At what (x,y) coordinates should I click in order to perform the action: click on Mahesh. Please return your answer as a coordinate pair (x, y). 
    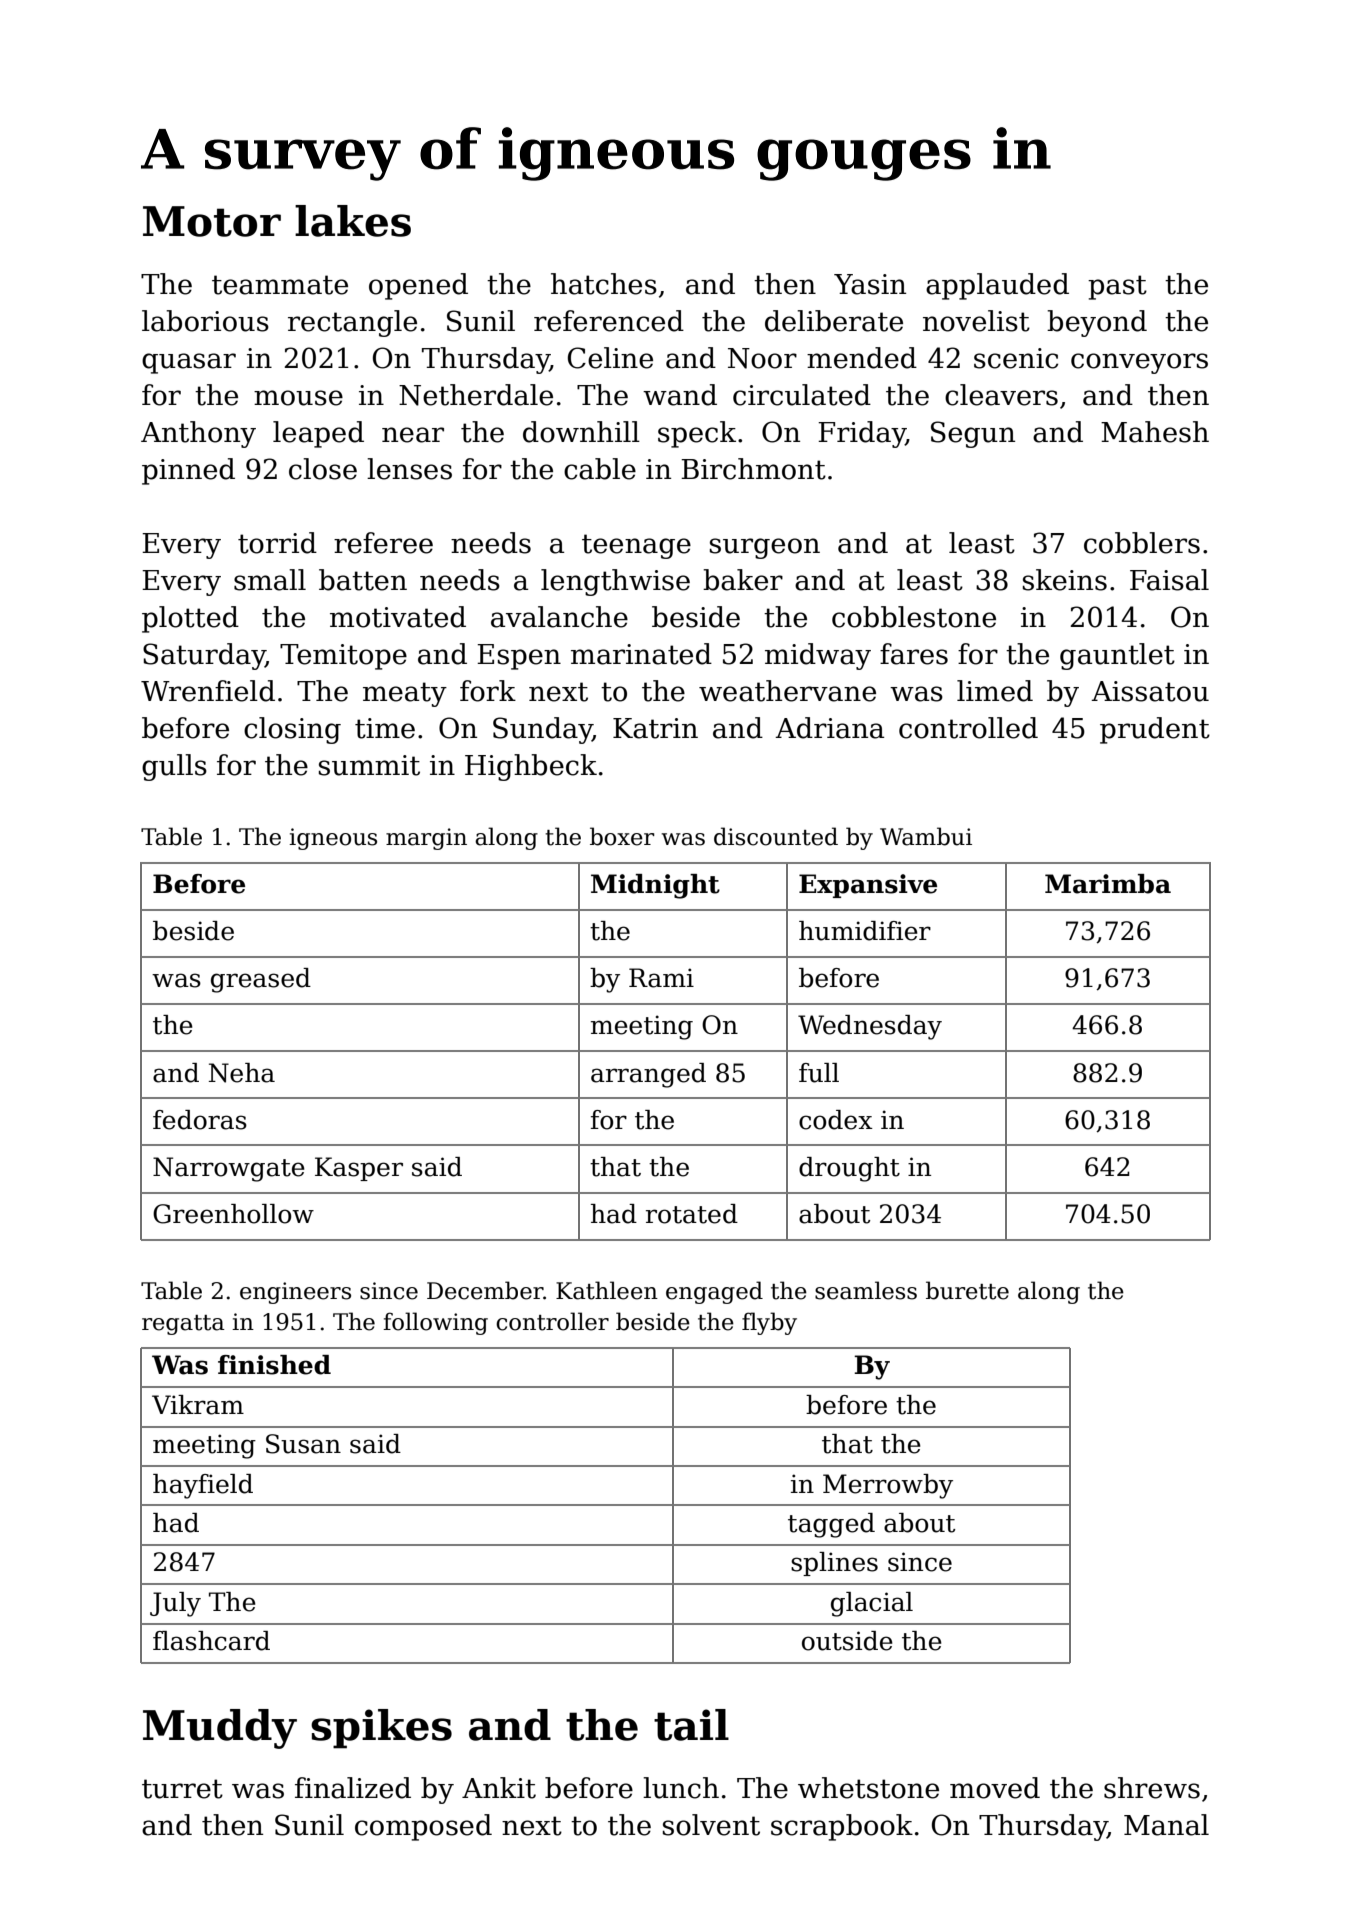
    Looking at the image, I should click on (1155, 432).
